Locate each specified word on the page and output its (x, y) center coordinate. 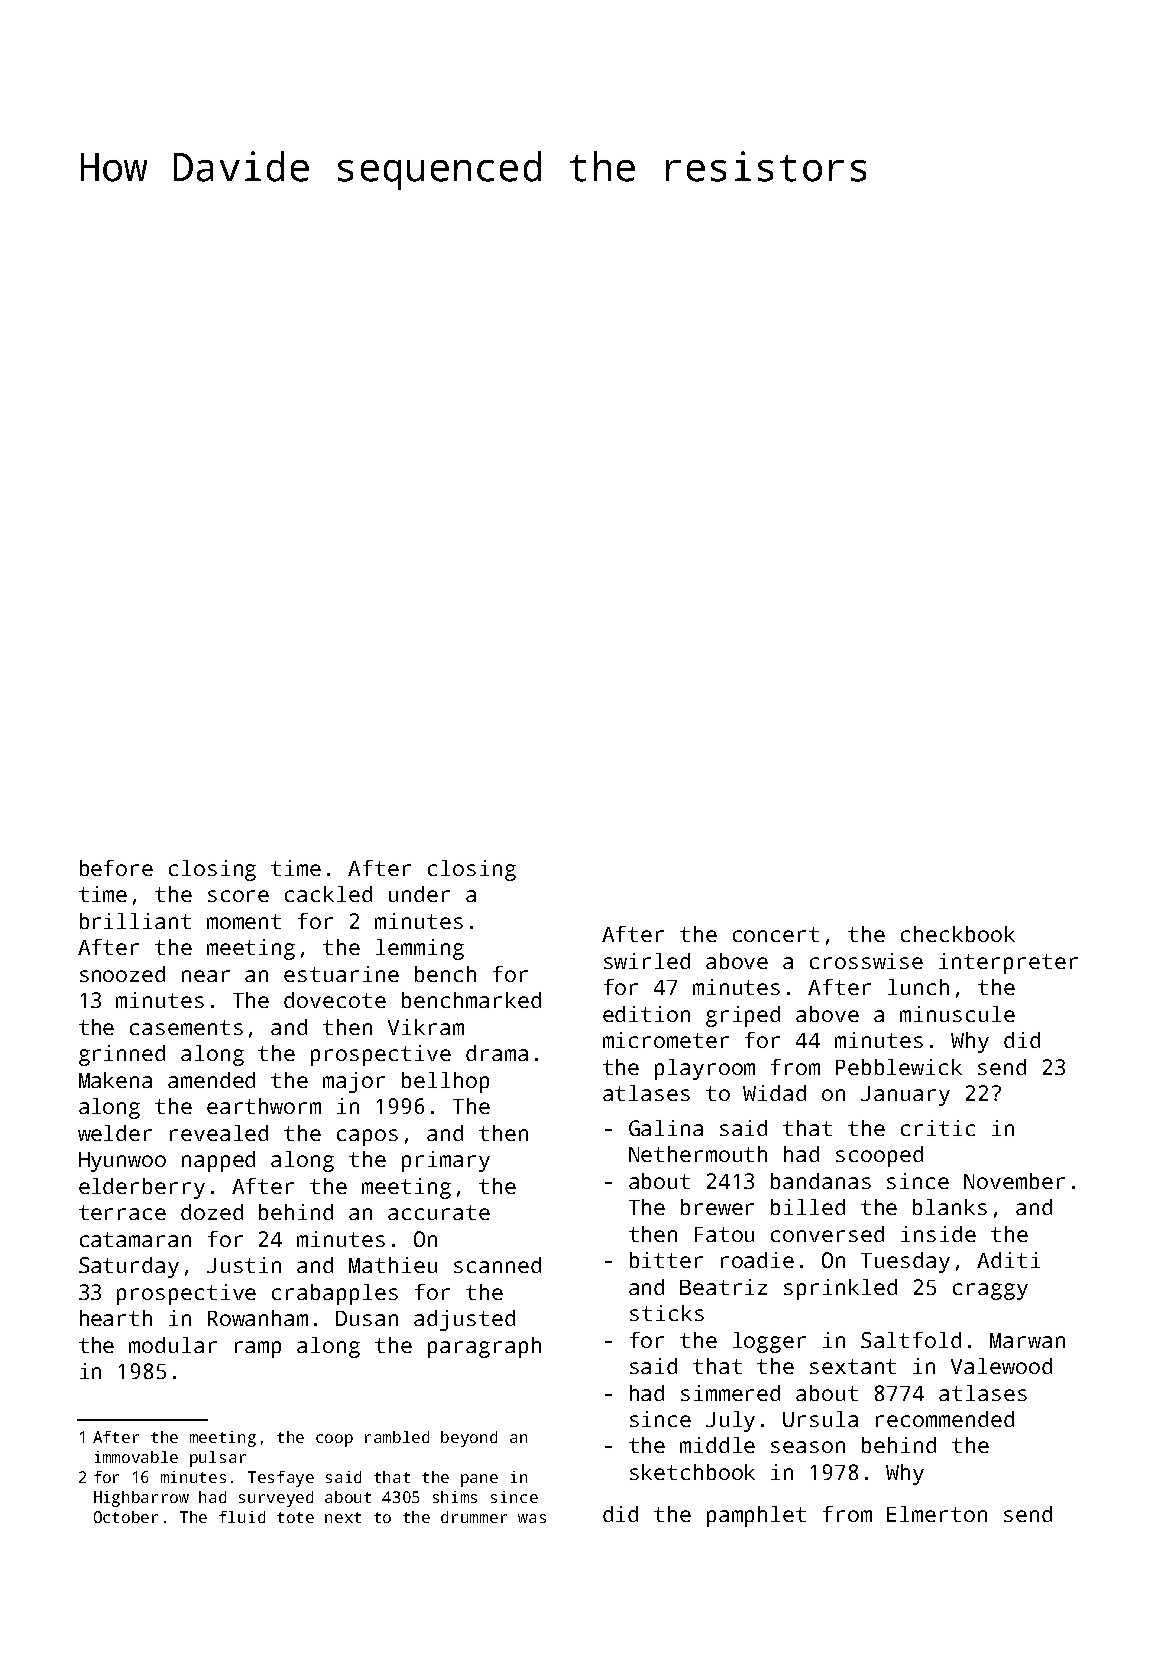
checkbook (958, 934)
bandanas (821, 1181)
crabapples (335, 1294)
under (419, 894)
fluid (242, 1517)
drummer (474, 1517)
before (116, 868)
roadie (757, 1260)
